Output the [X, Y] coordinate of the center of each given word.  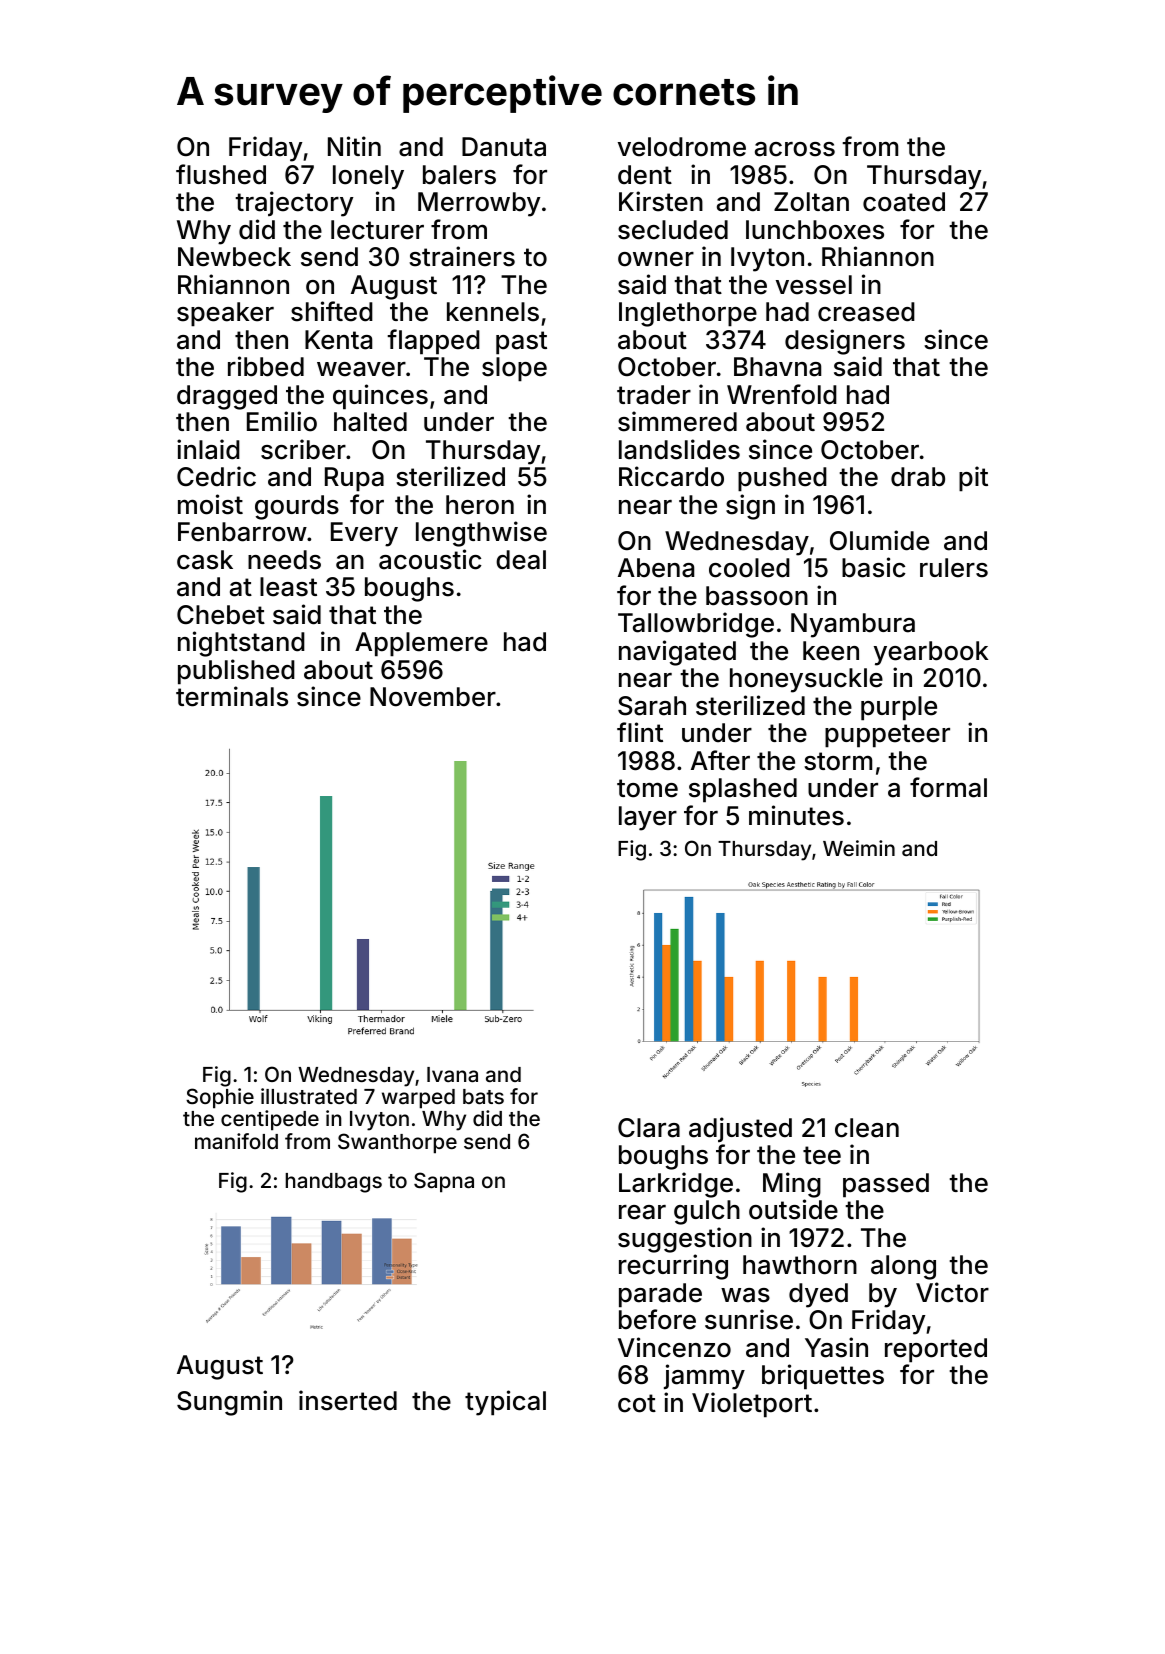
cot [637, 1403]
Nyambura [853, 625]
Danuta [504, 147]
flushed [221, 174]
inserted [348, 1400]
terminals [232, 696]
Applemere [421, 644]
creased [866, 312]
